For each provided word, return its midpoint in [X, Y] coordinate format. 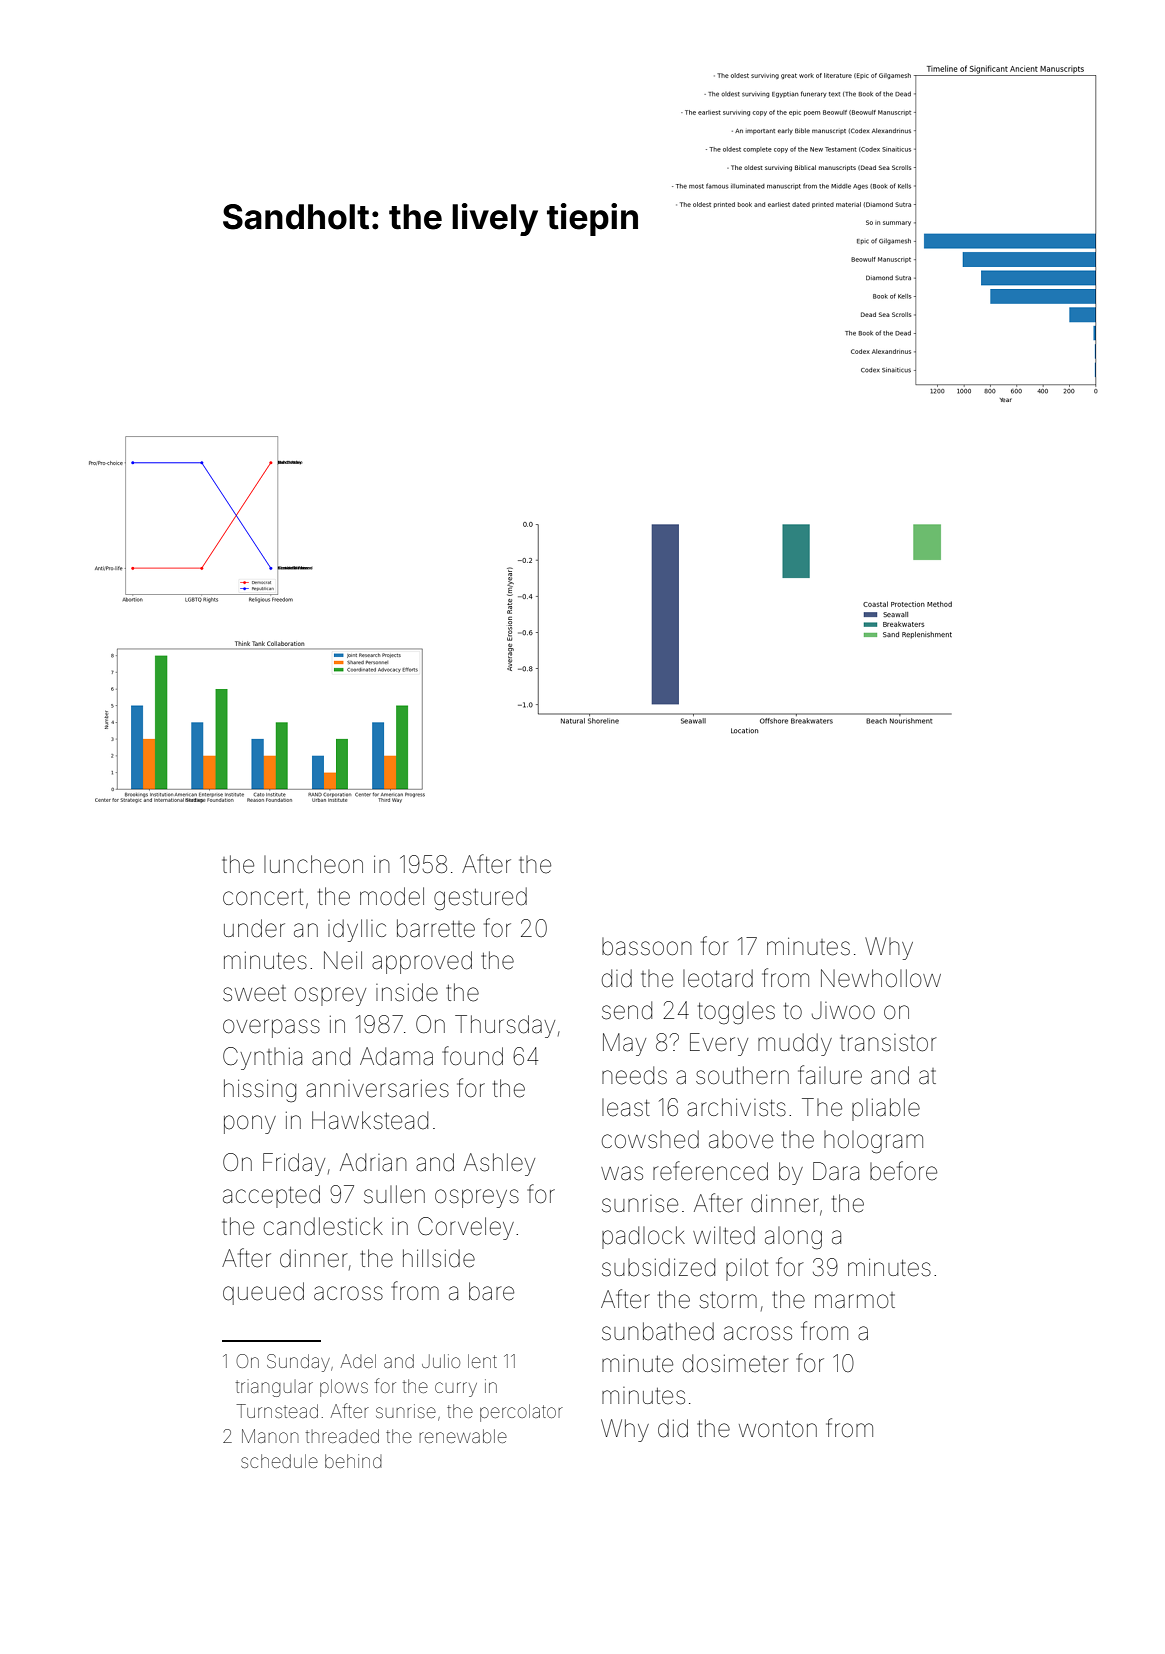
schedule [279, 1461]
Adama [396, 1056]
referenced [710, 1171]
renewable [463, 1436]
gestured [480, 899]
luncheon [313, 864]
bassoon [647, 947]
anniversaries [377, 1089]
